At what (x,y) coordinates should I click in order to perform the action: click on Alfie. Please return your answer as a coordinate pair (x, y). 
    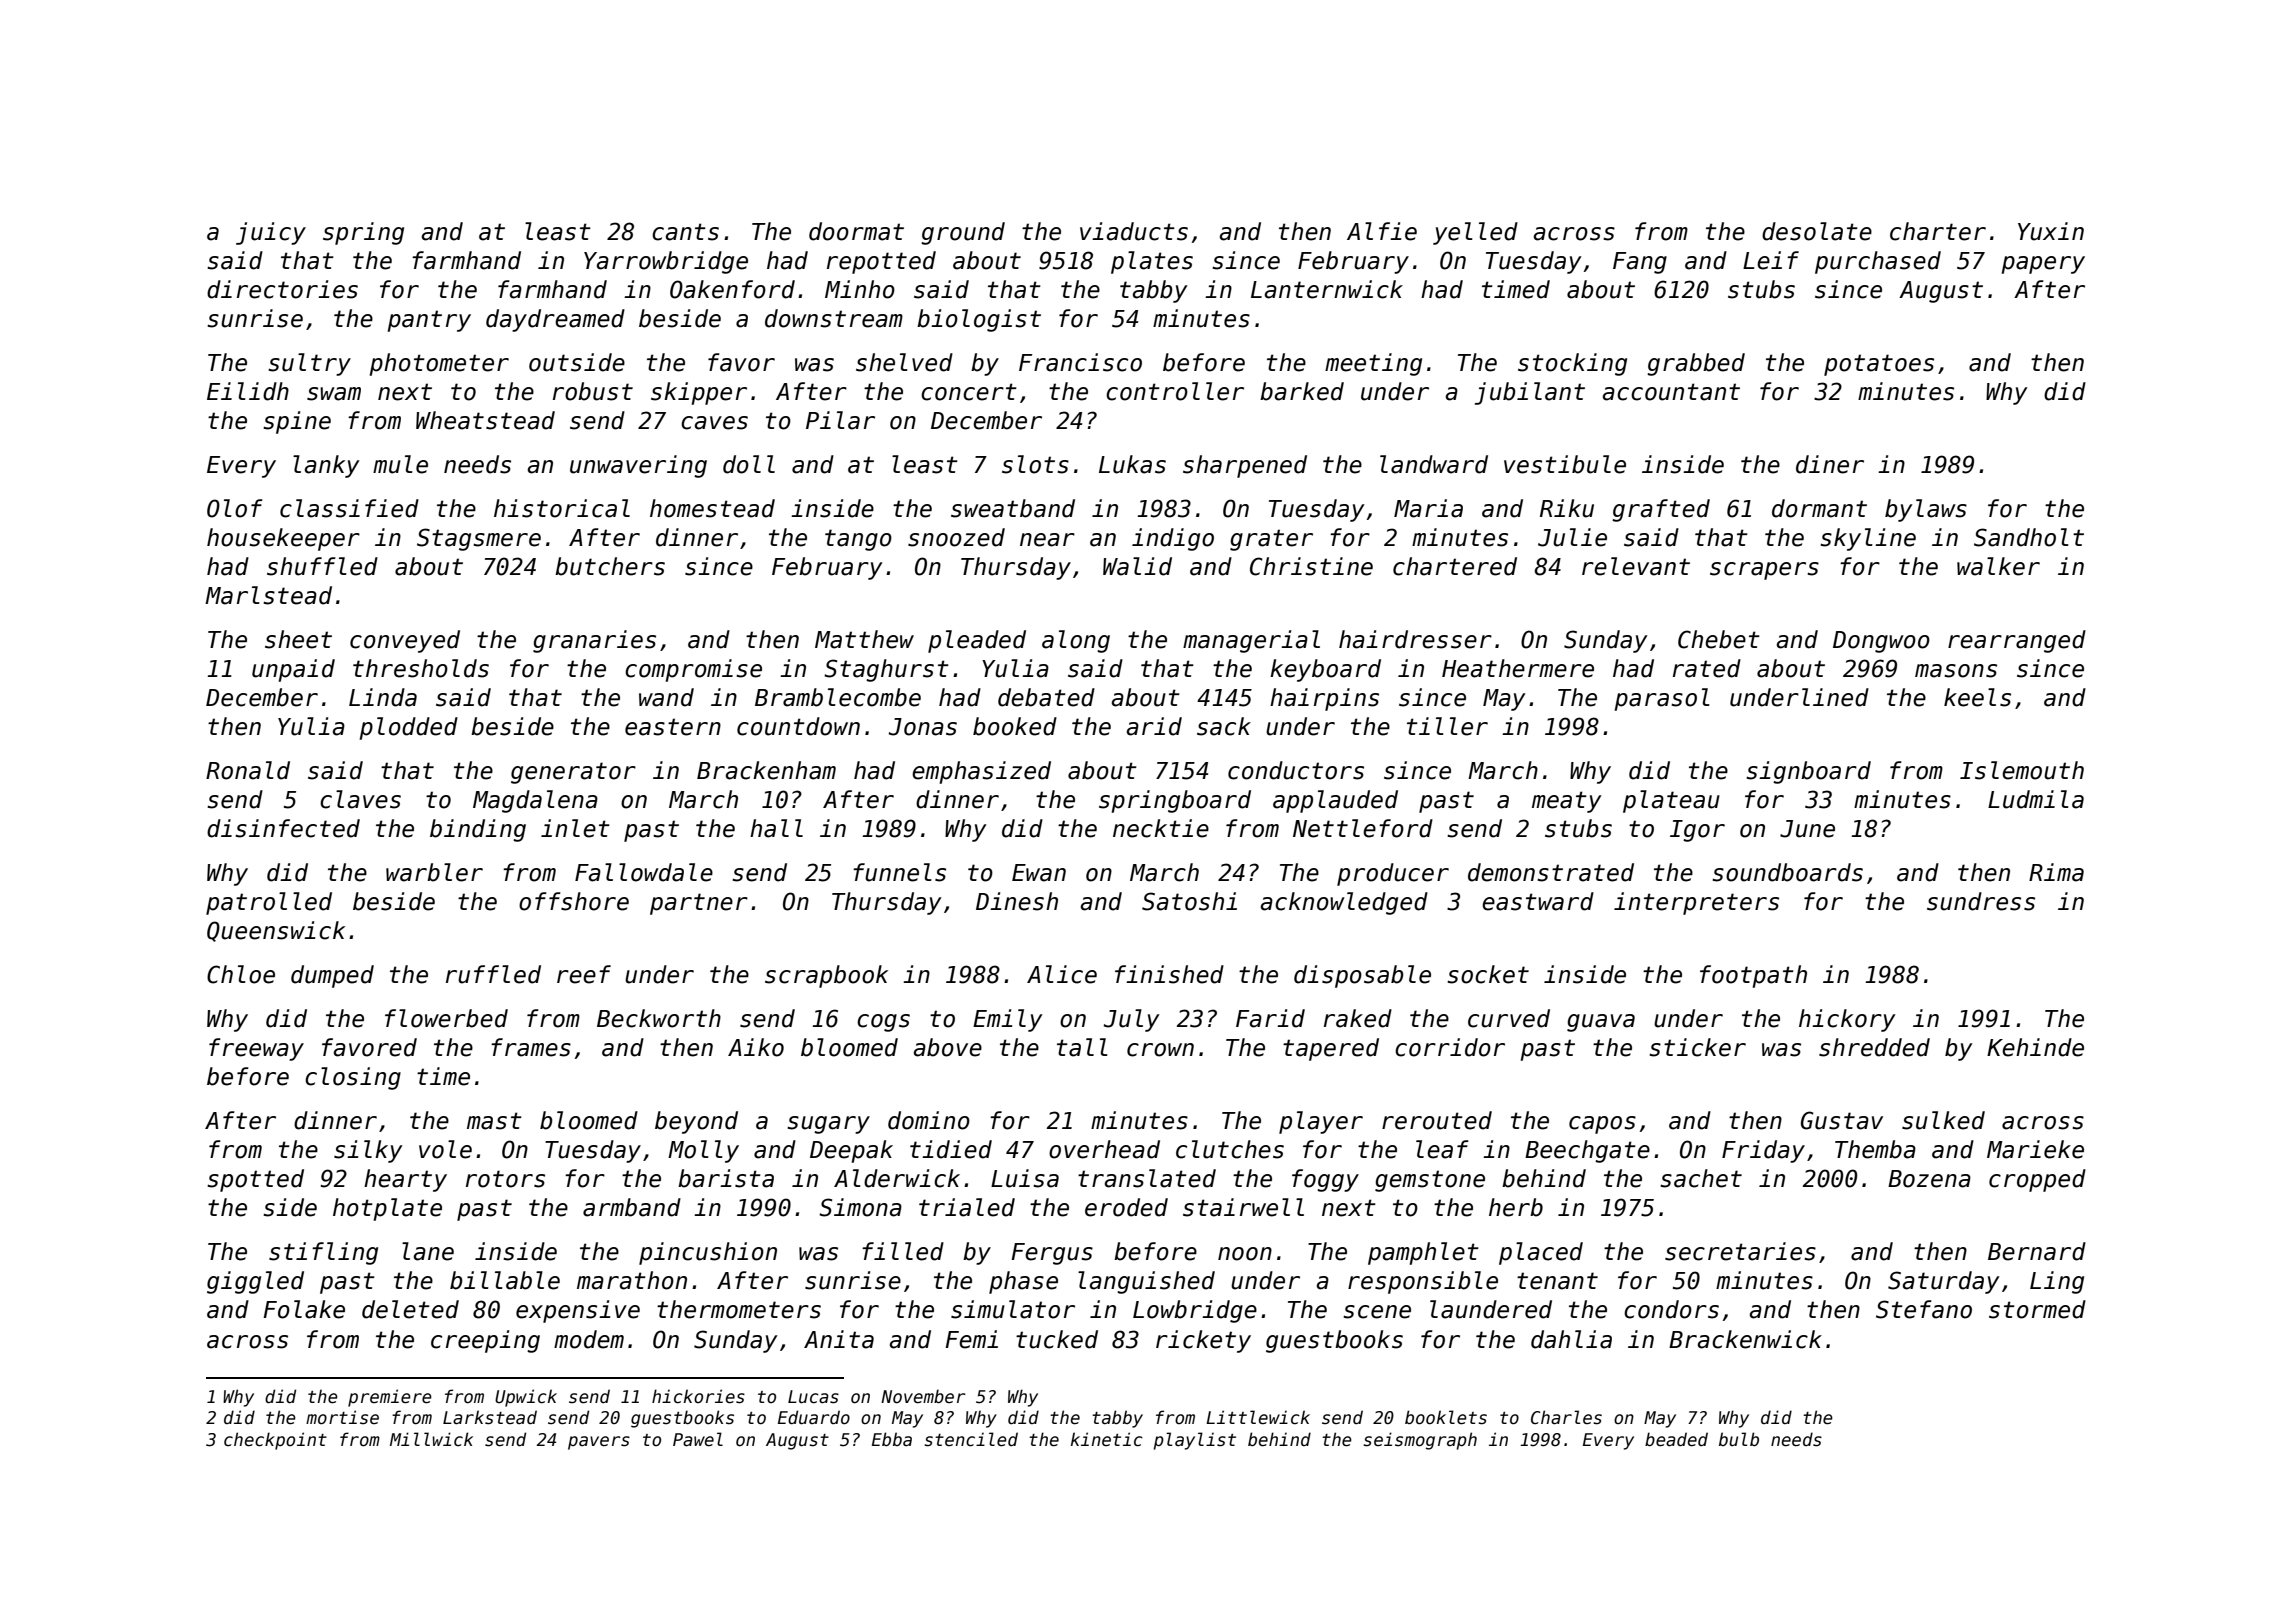
    Looking at the image, I should click on (1382, 231).
